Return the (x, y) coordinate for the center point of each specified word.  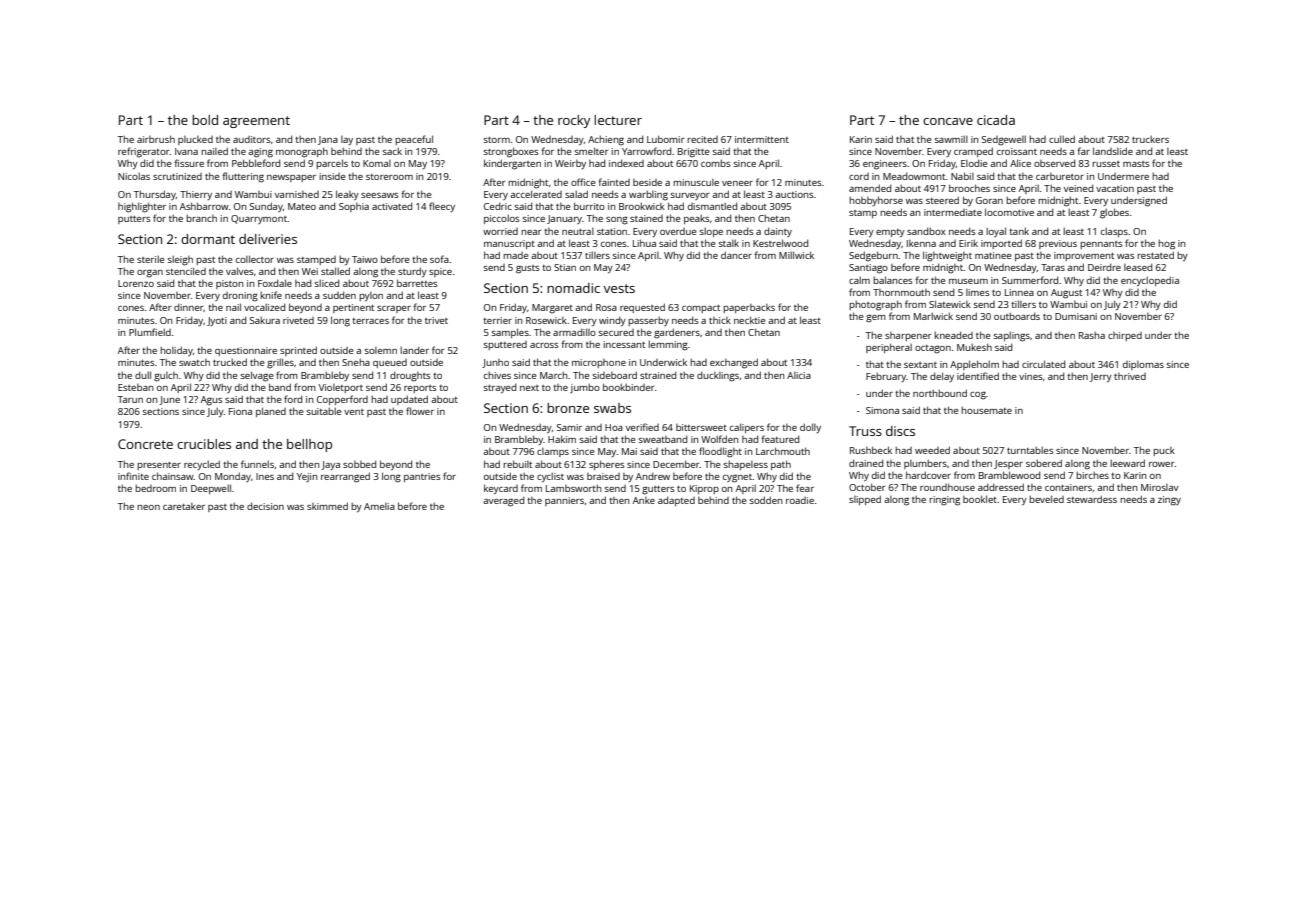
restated (1155, 255)
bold (205, 120)
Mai (629, 451)
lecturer (618, 120)
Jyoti (217, 321)
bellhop (309, 445)
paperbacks (749, 308)
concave (948, 121)
